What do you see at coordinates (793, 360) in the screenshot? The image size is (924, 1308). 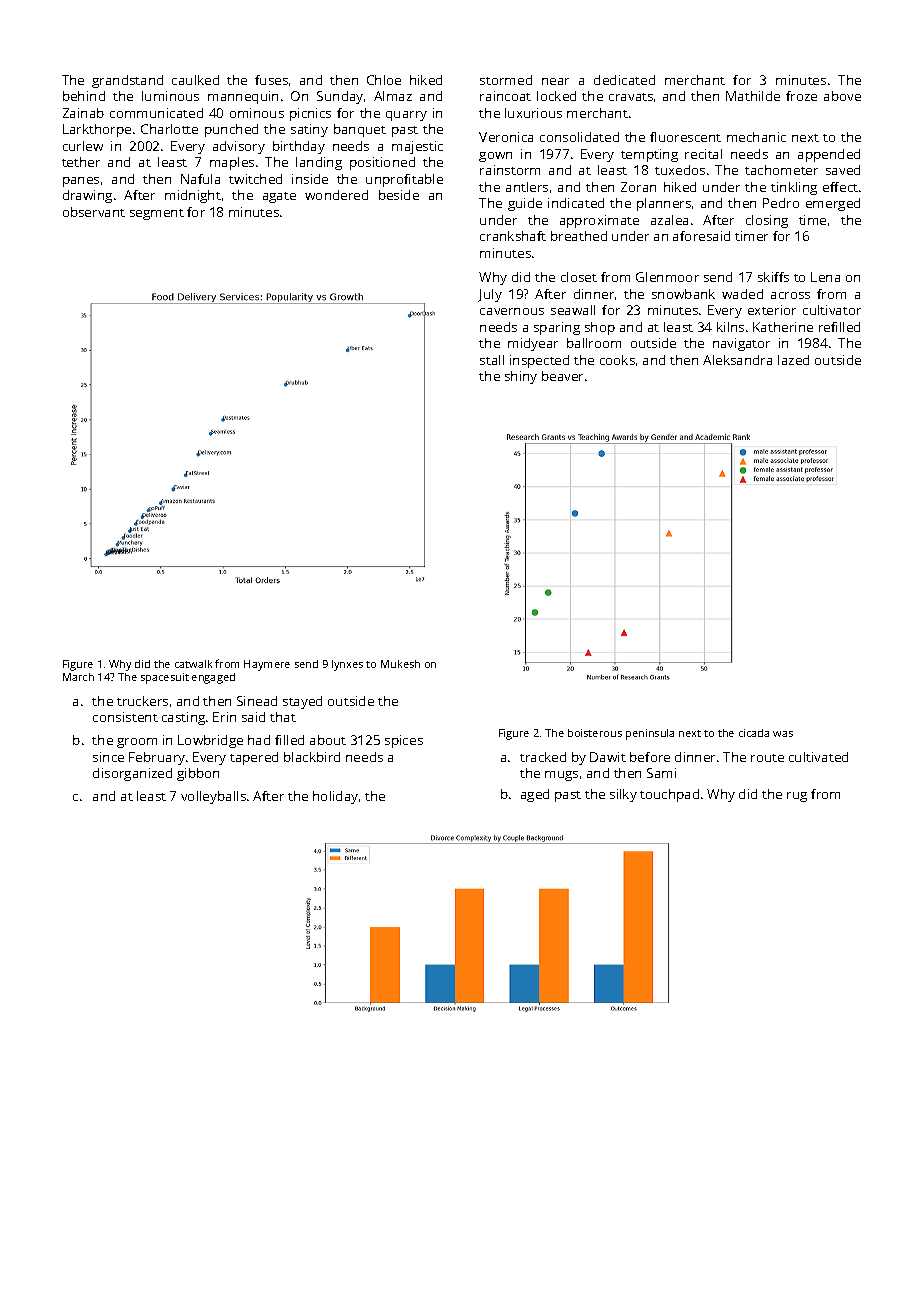 I see `lazed` at bounding box center [793, 360].
